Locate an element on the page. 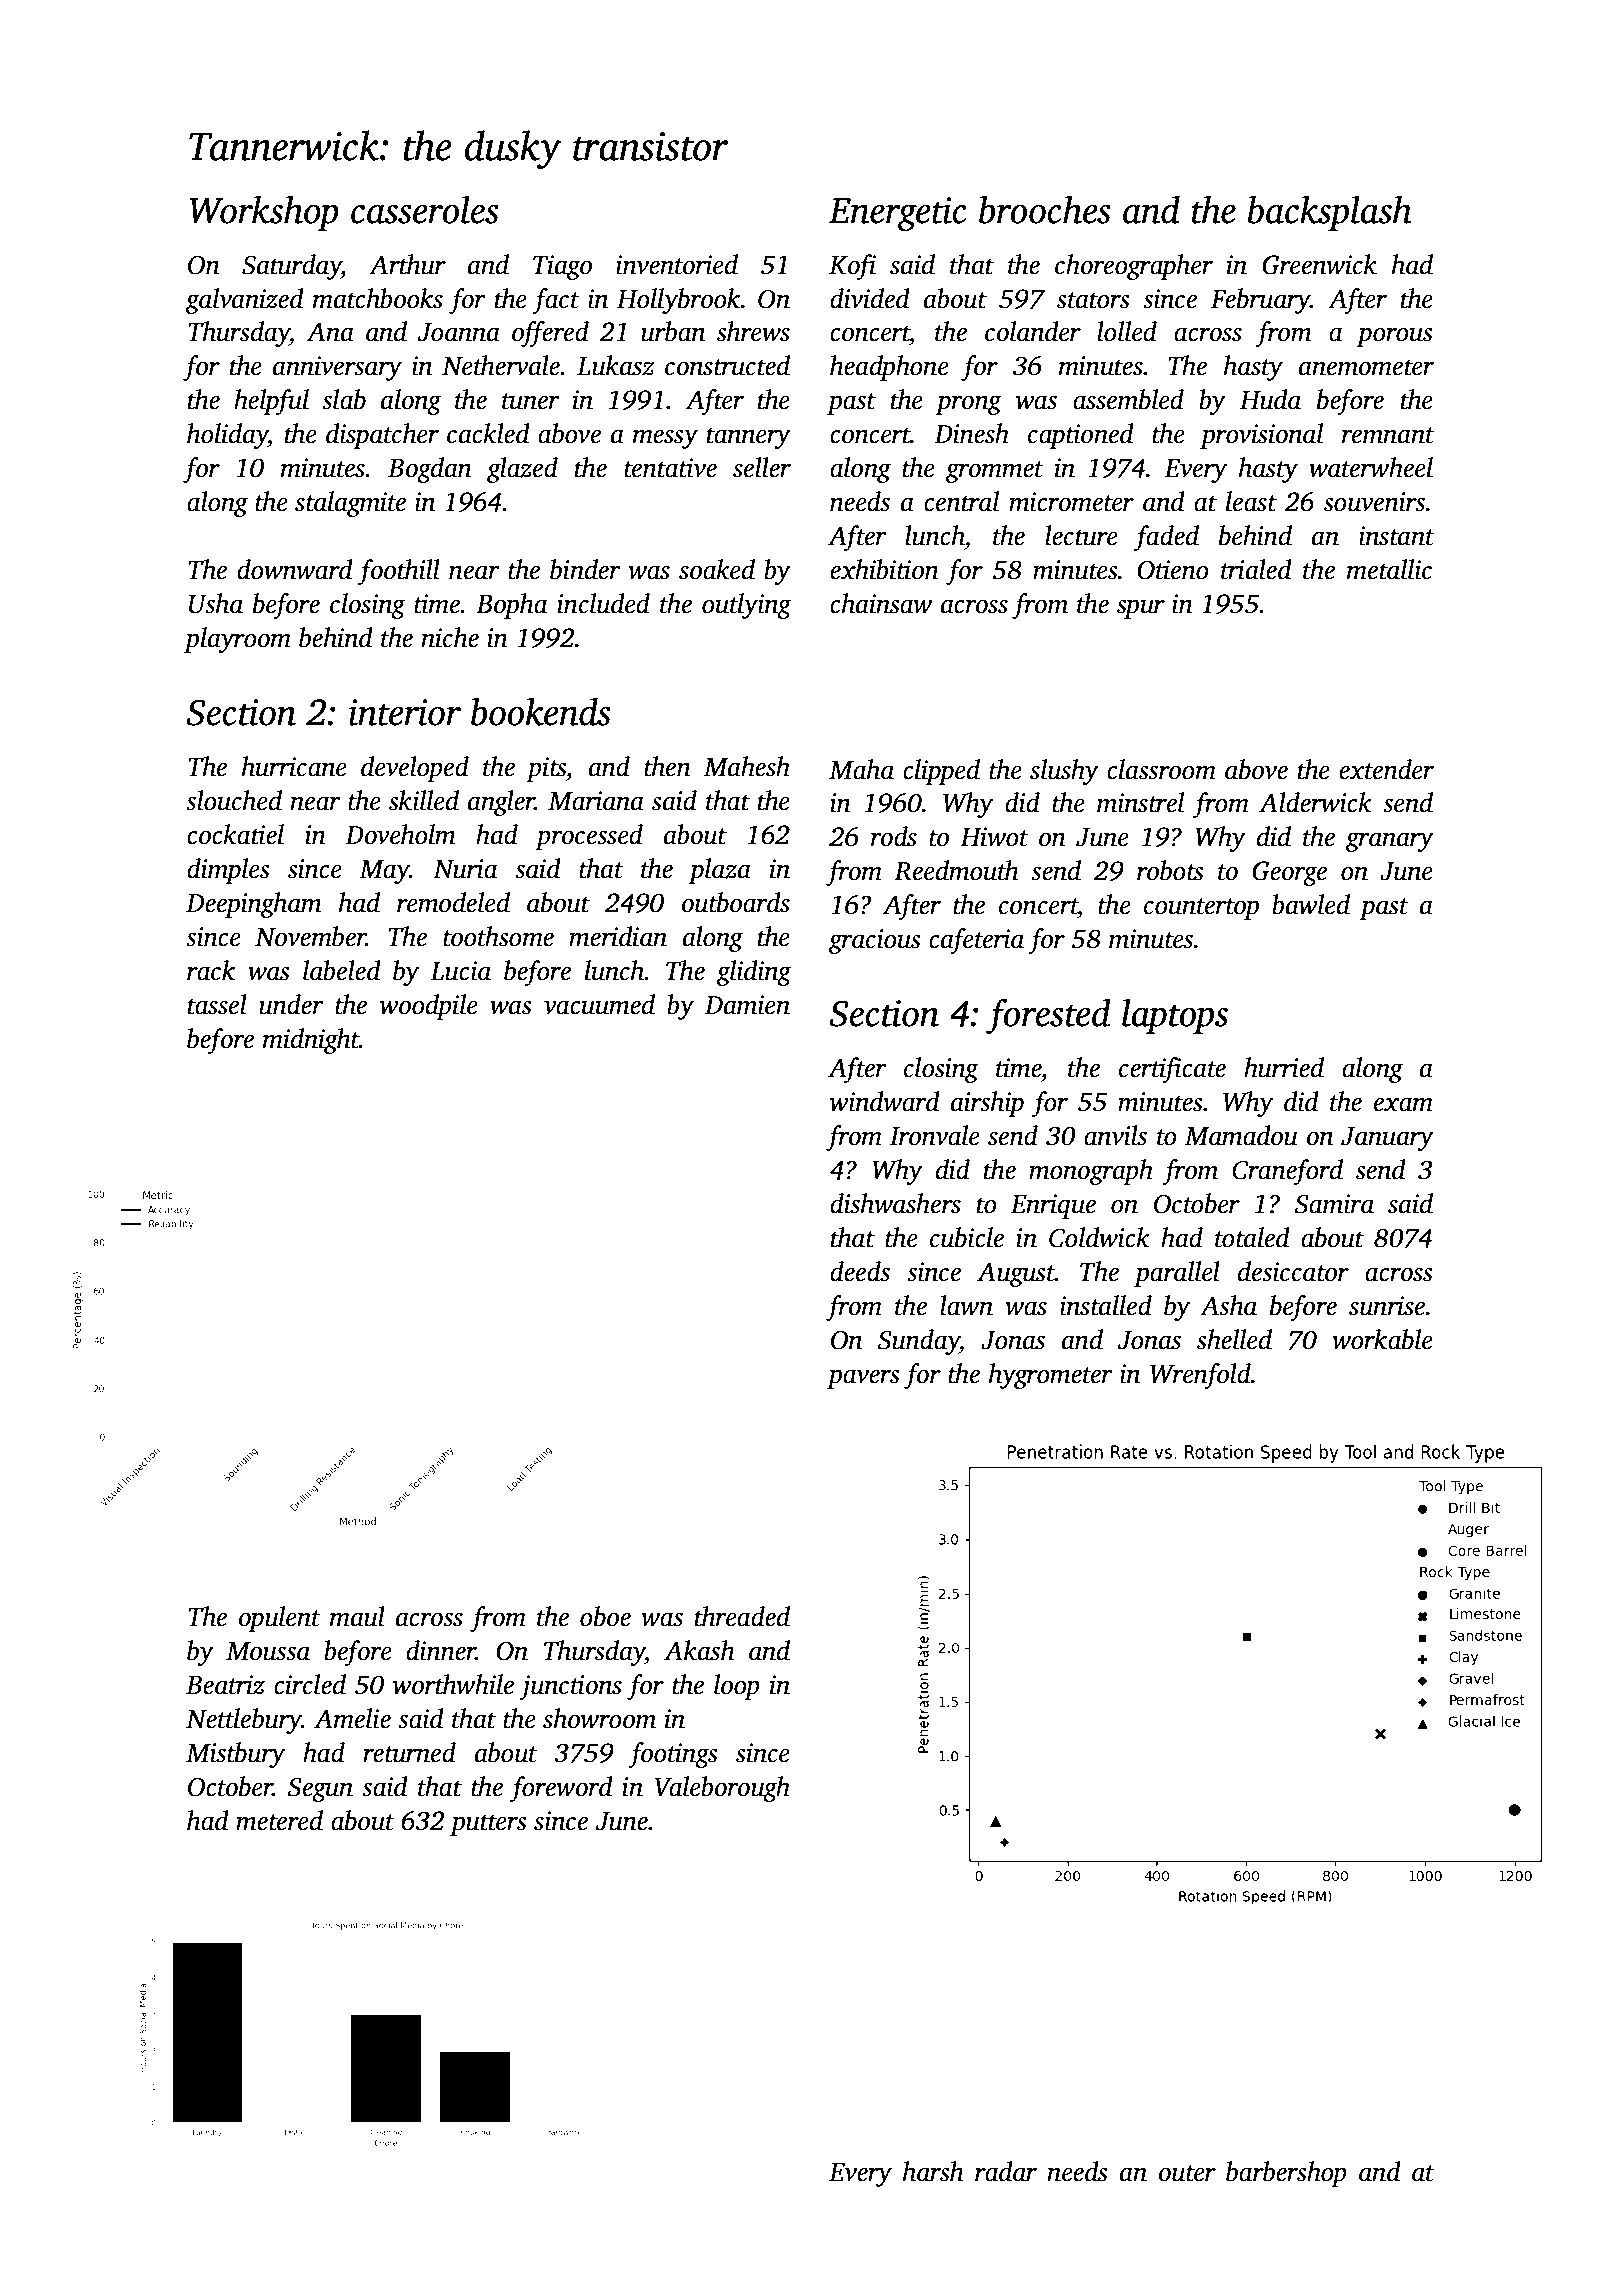  pavers is located at coordinates (863, 1379).
